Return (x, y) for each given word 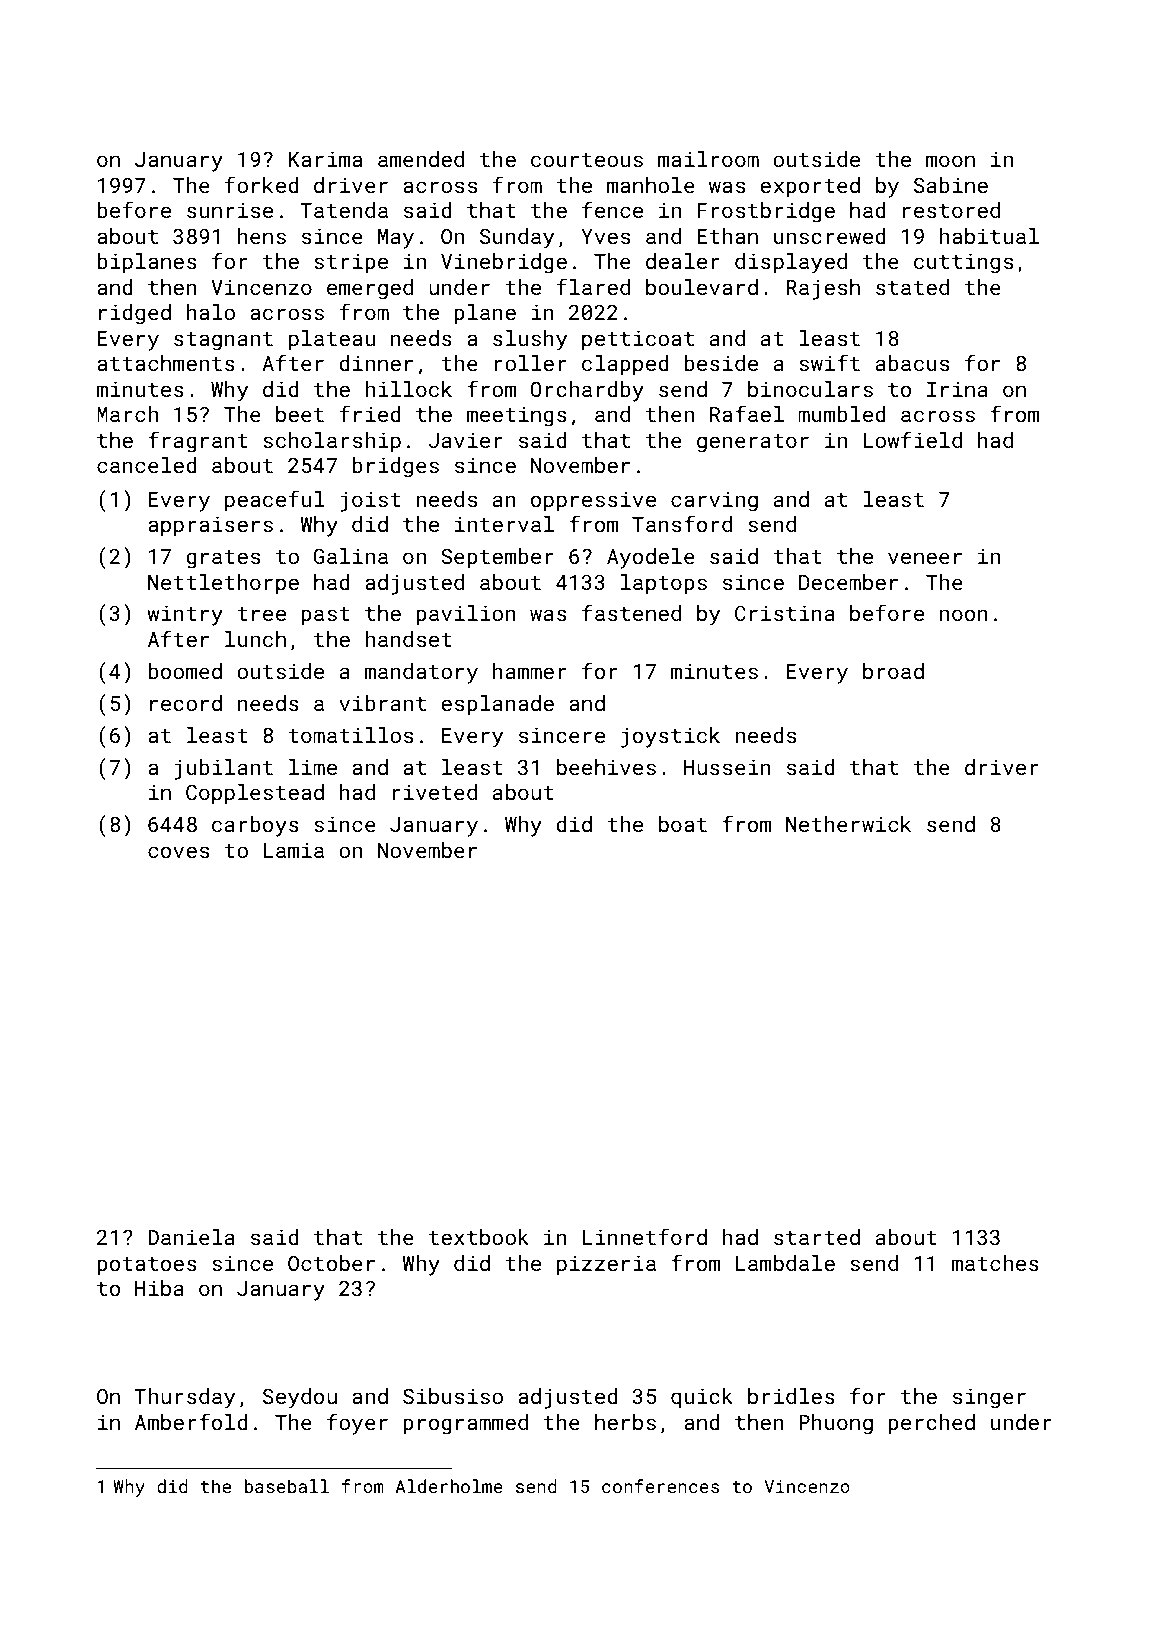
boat (683, 824)
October (331, 1263)
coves (178, 852)
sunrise (230, 210)
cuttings (963, 263)
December (848, 582)
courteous (587, 160)
